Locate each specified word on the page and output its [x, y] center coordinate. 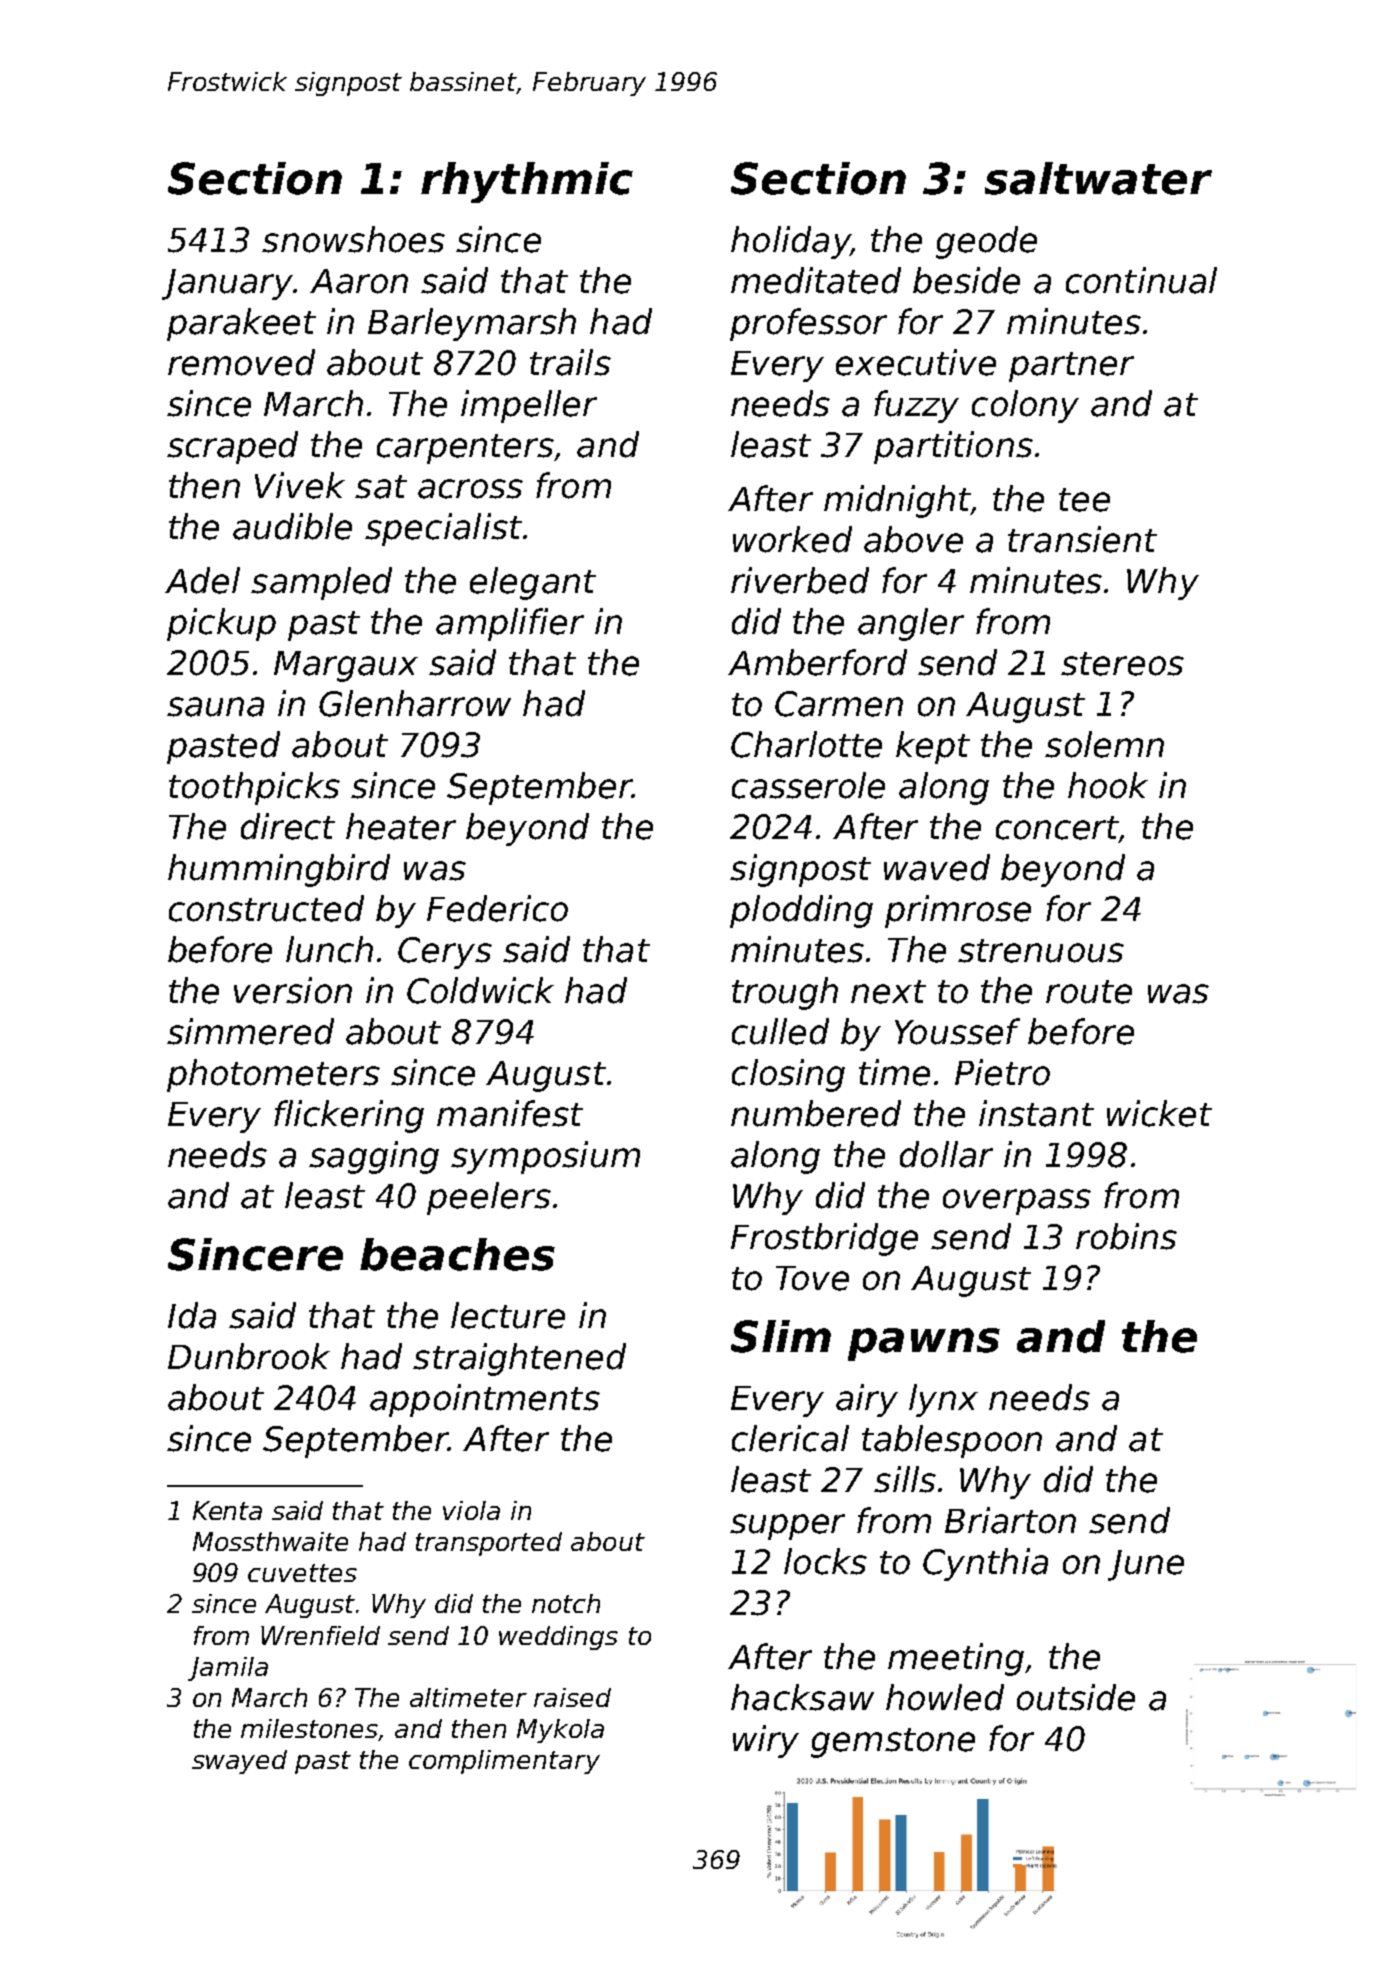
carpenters [466, 449]
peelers [489, 1198]
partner [1071, 367]
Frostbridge [824, 1239]
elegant [533, 583]
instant [1036, 1113]
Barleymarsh [472, 324]
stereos [1122, 664]
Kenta [227, 1510]
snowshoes [353, 239]
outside [1076, 1697]
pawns [924, 1344]
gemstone [893, 1743]
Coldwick [480, 990]
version [293, 990]
